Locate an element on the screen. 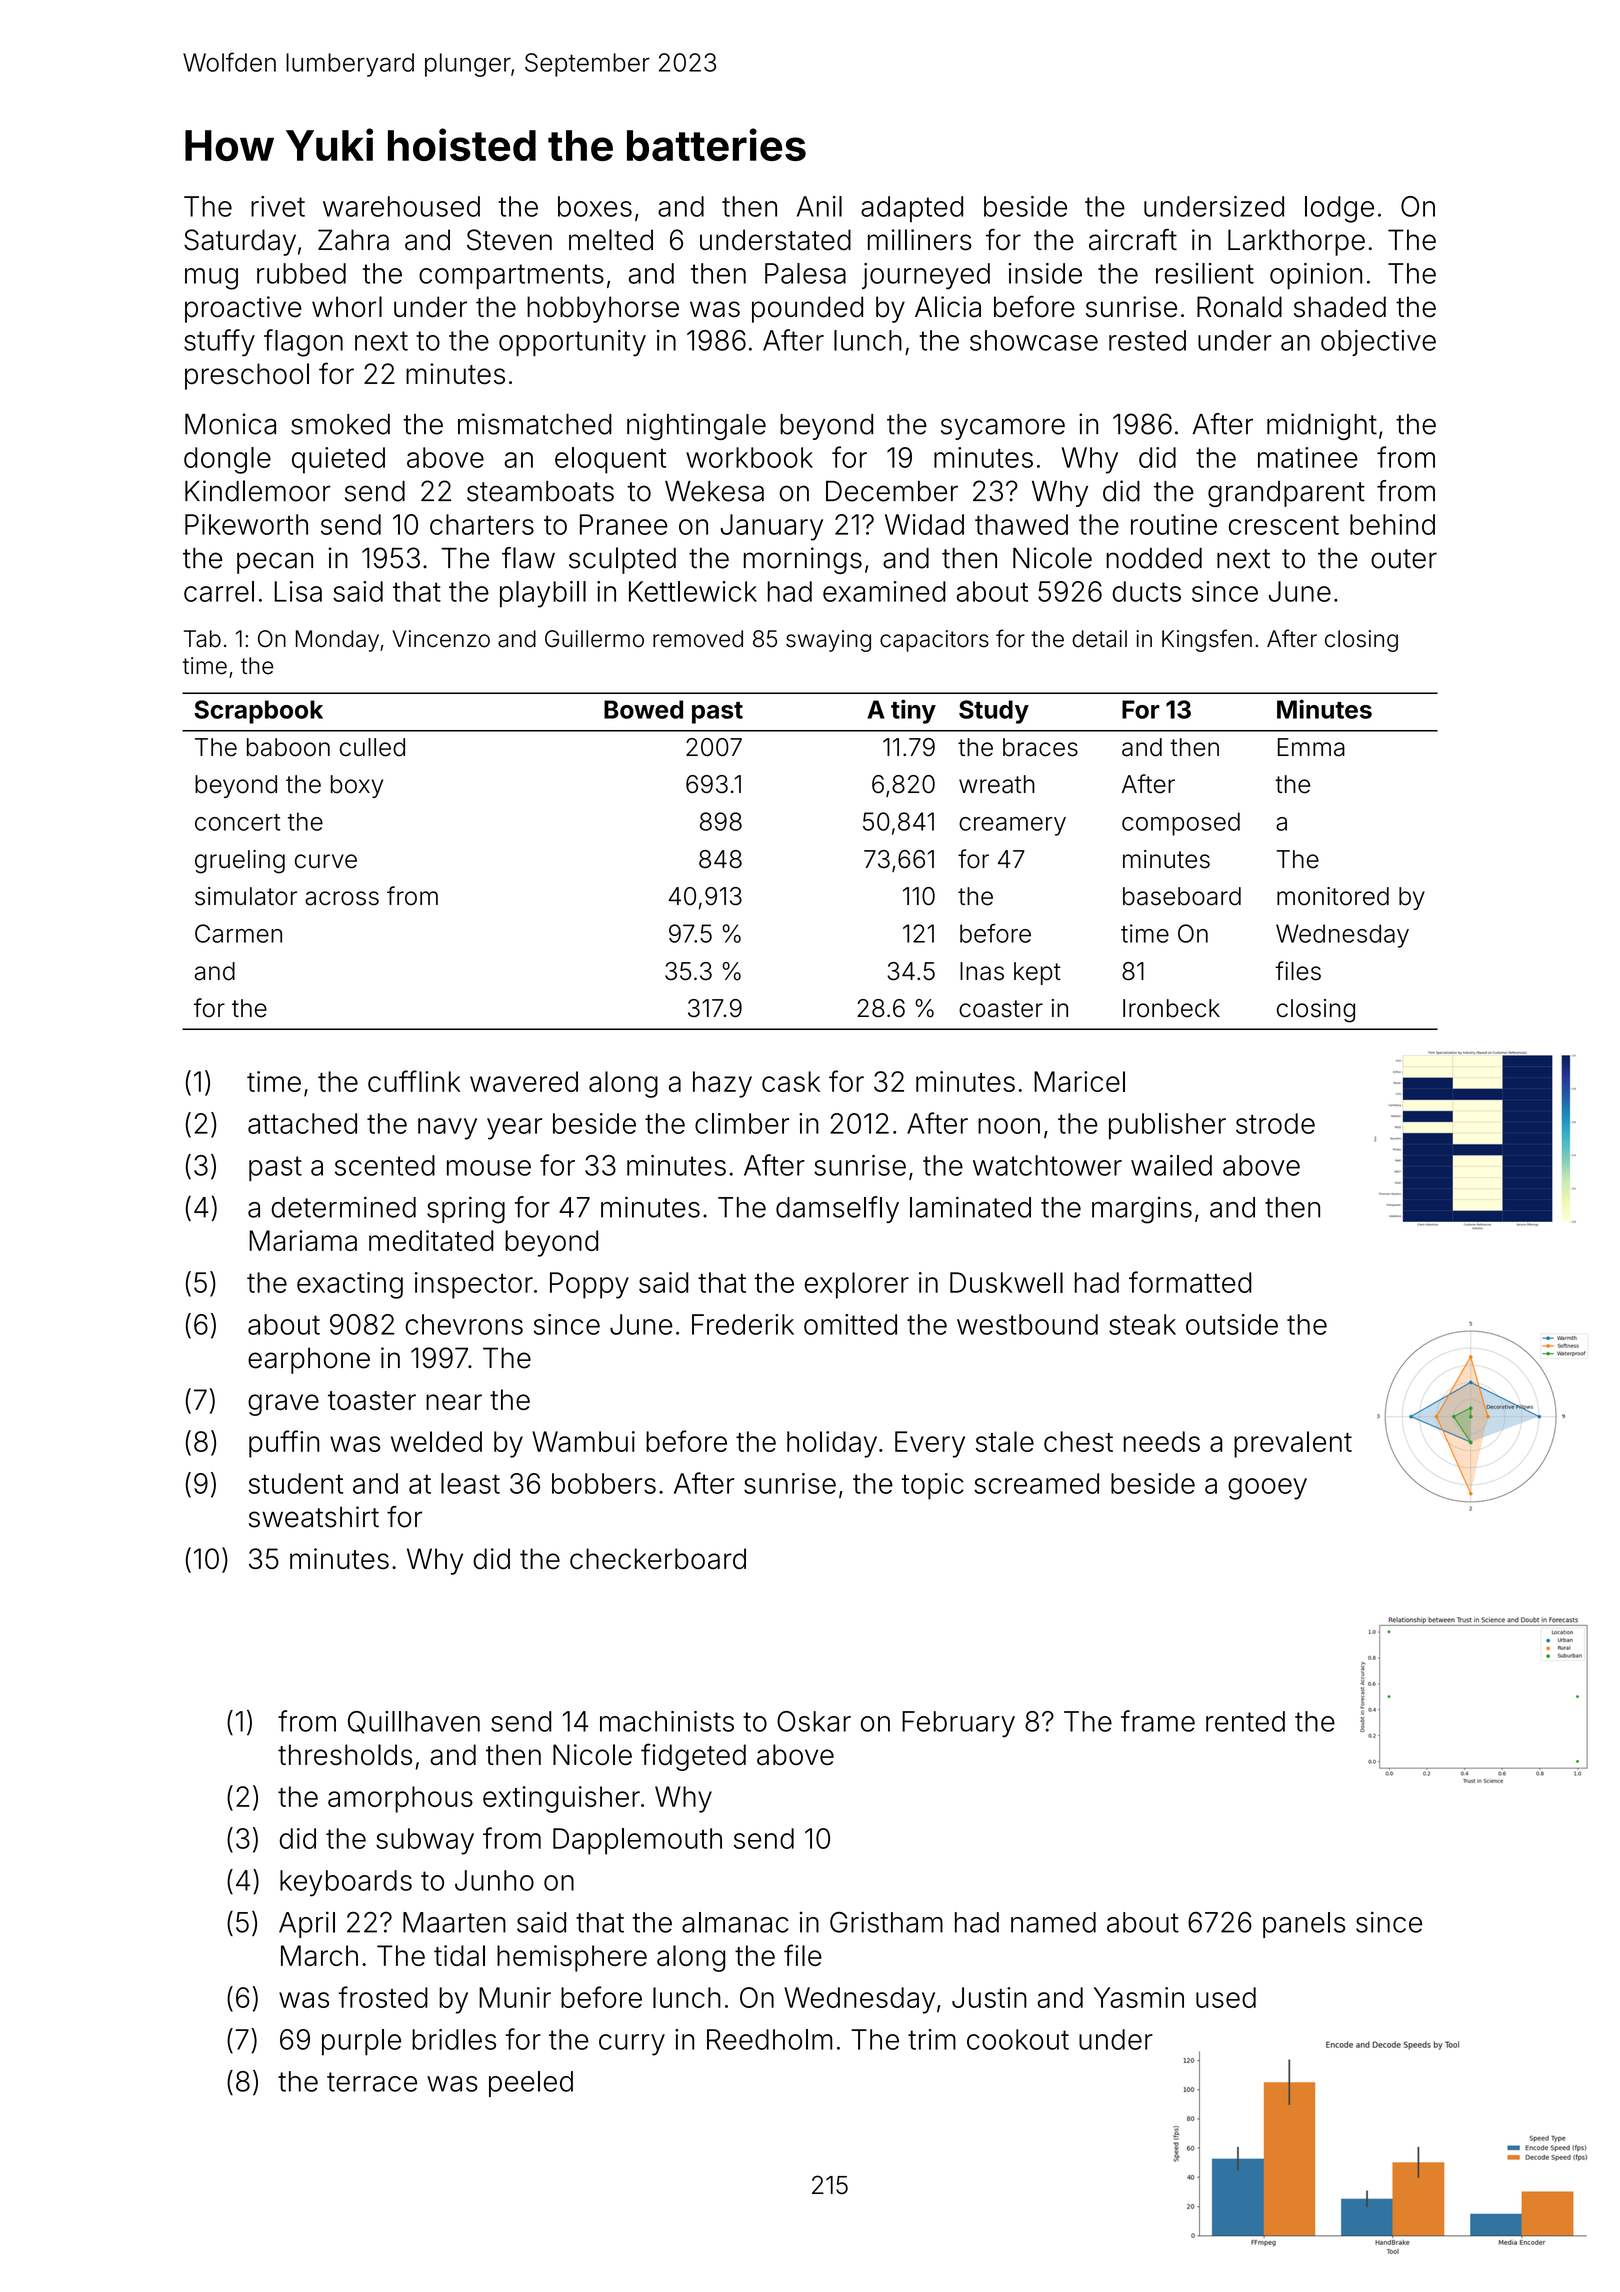 The image size is (1620, 2292). hazy is located at coordinates (722, 1084).
